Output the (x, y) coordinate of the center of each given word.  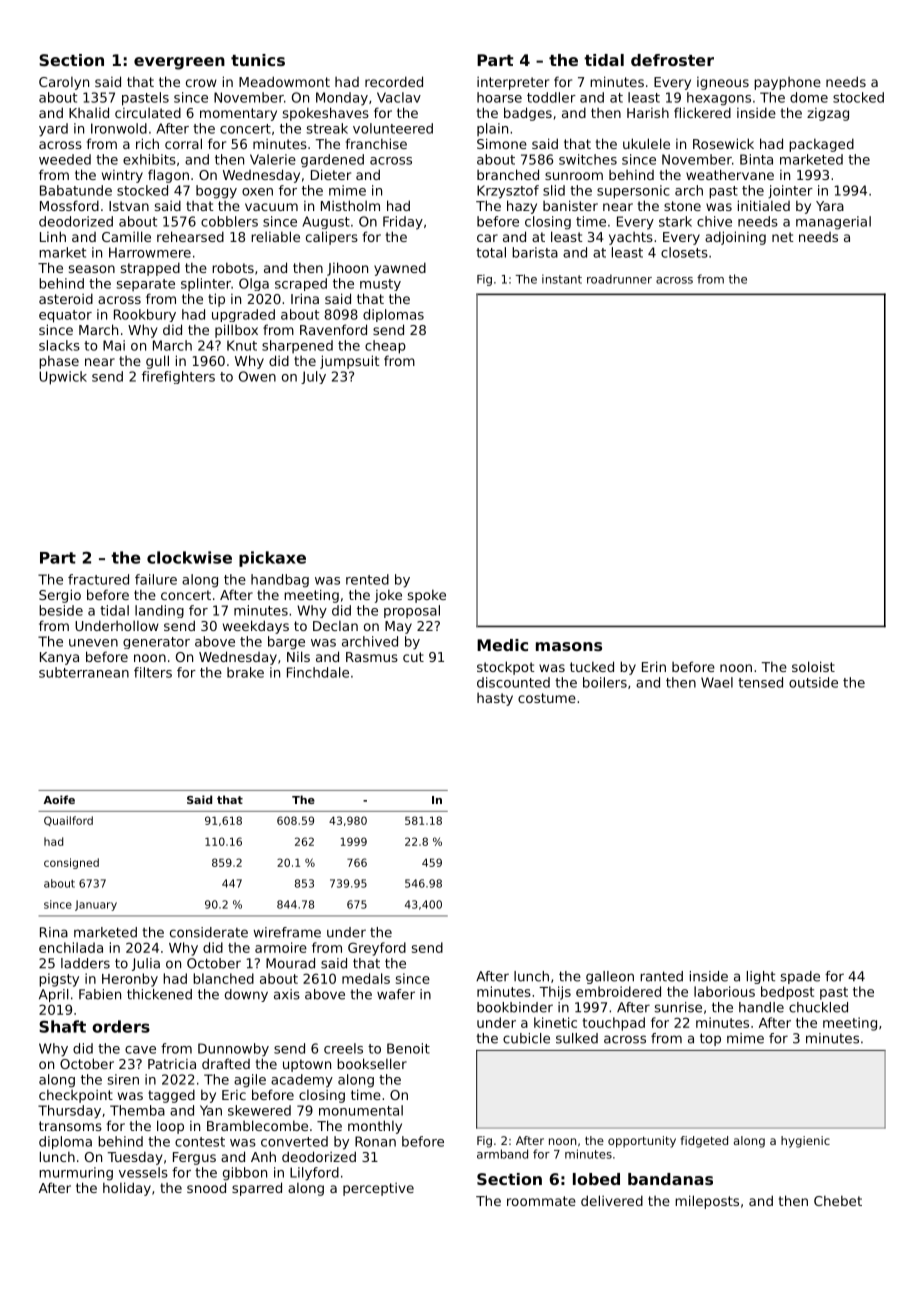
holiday (127, 1189)
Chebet (838, 1200)
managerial (833, 223)
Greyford (377, 949)
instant (562, 279)
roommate (541, 1201)
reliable (275, 236)
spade (800, 977)
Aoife (59, 799)
